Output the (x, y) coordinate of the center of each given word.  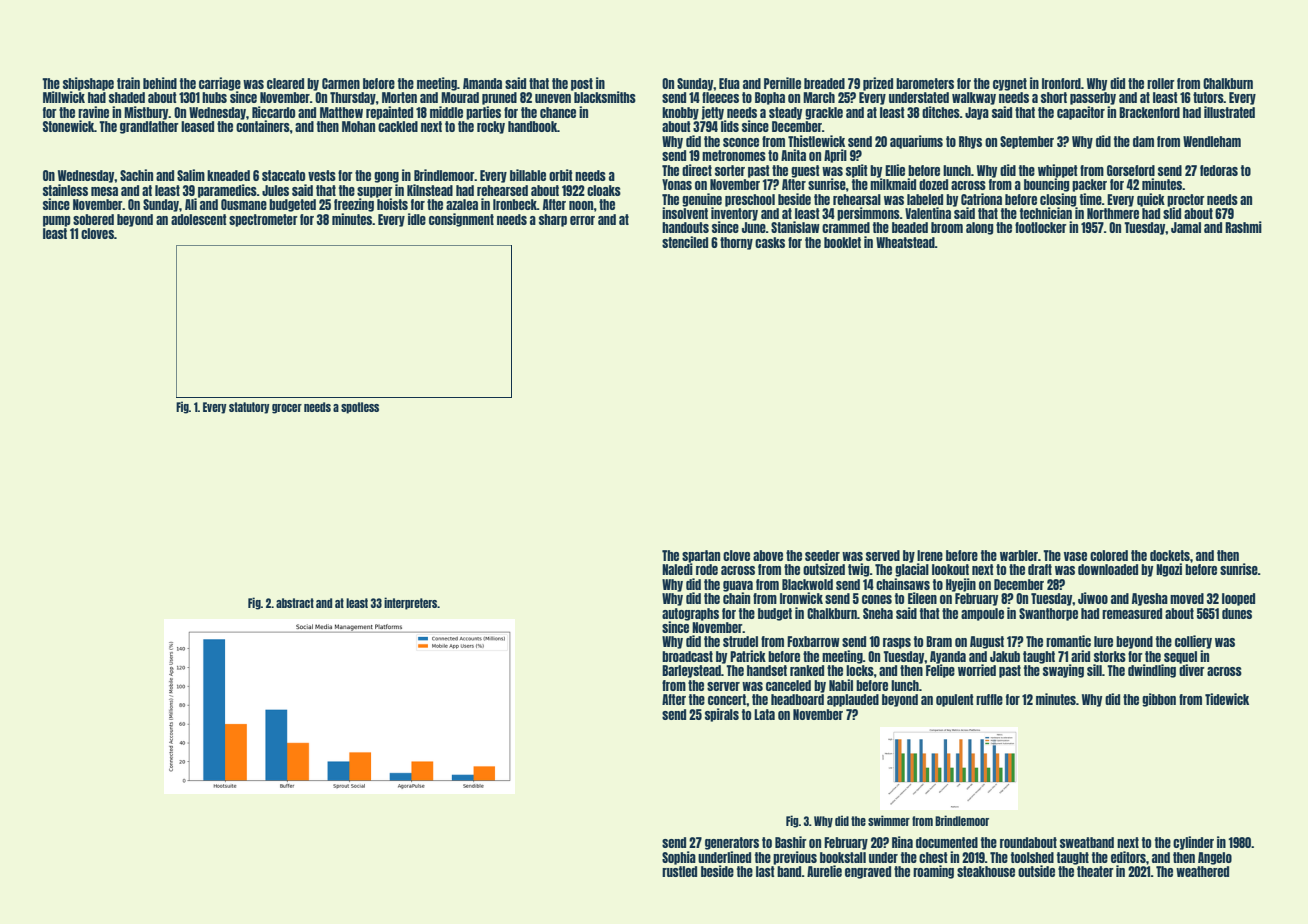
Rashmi (1243, 227)
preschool (750, 200)
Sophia (679, 858)
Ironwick (801, 598)
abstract (295, 603)
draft (1040, 569)
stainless (65, 190)
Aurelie (824, 871)
